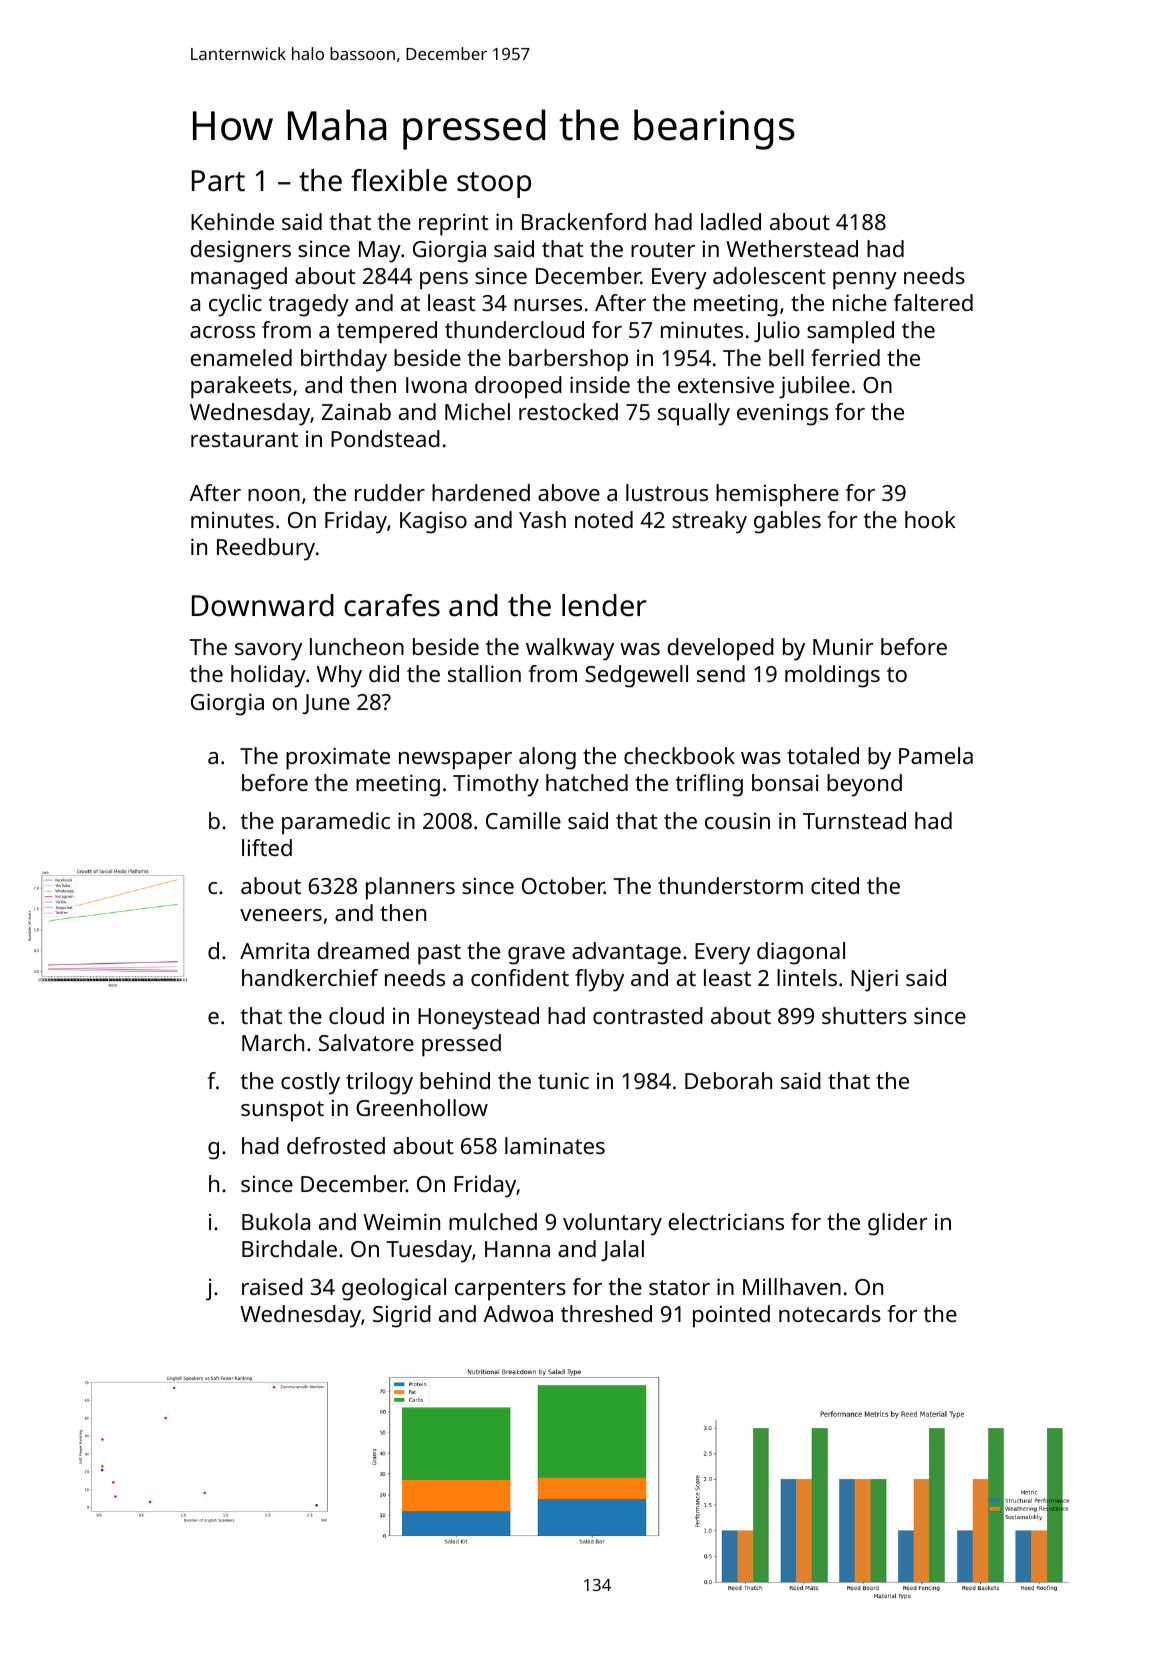  I want to click on ladled, so click(731, 221).
